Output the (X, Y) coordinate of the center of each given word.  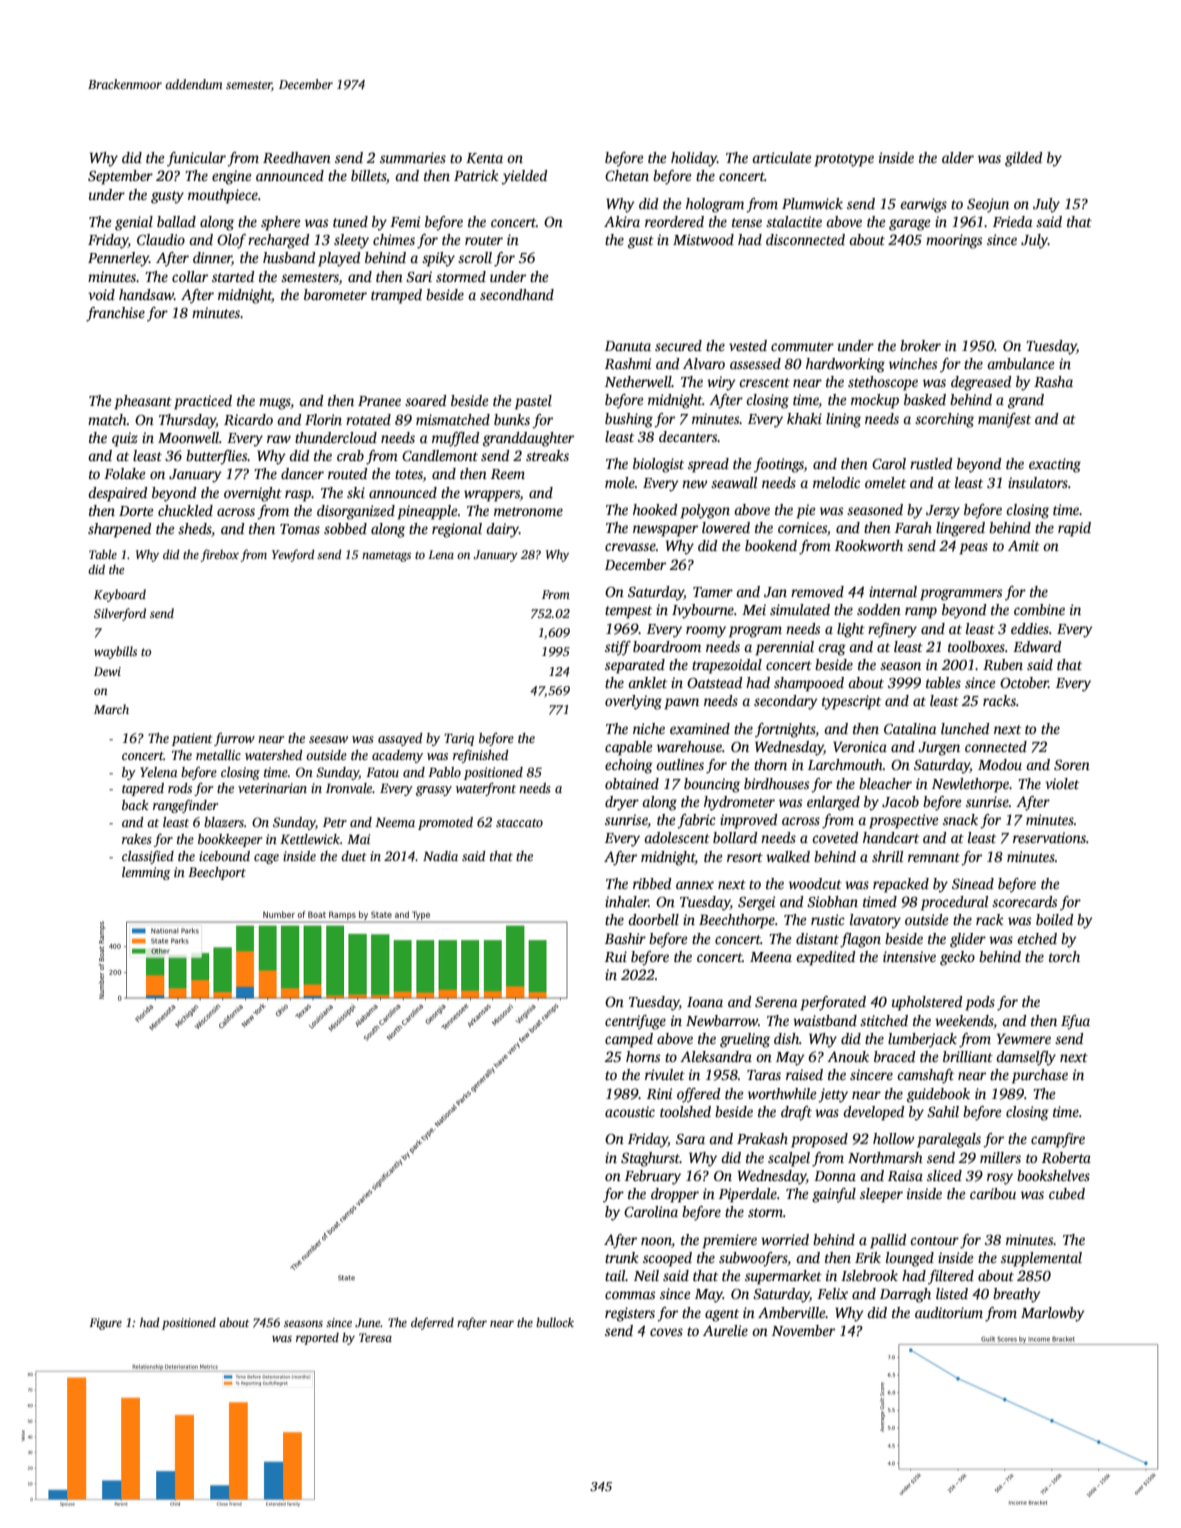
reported (317, 1339)
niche (649, 728)
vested (748, 345)
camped (629, 1040)
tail (615, 1275)
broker (920, 345)
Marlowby (1053, 1314)
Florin (323, 419)
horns (643, 1056)
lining (843, 420)
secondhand (517, 294)
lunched (965, 728)
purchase (1040, 1076)
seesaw (328, 739)
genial (134, 223)
